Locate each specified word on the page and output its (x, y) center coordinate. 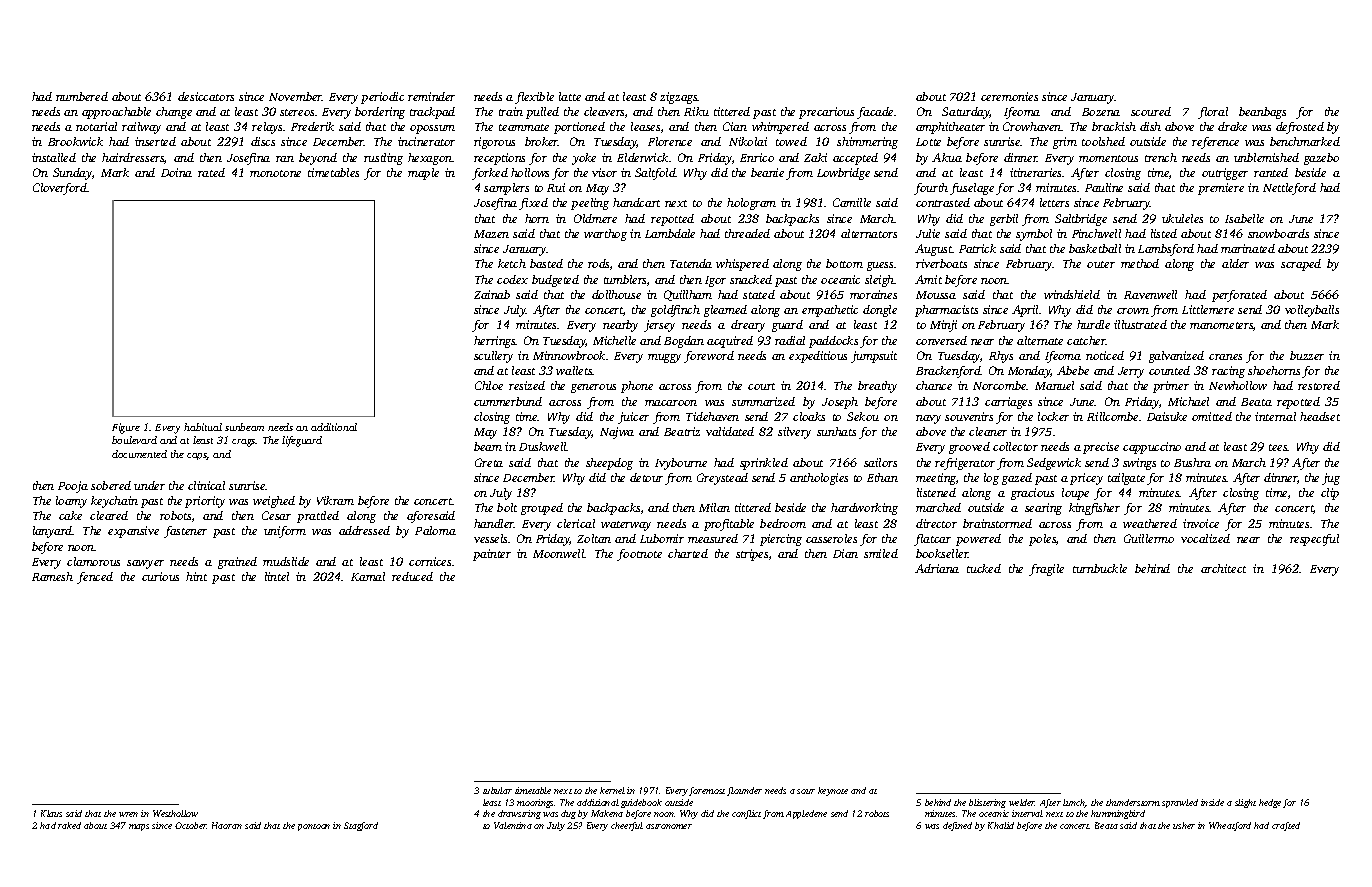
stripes (752, 555)
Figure (126, 428)
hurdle (1093, 324)
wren (128, 814)
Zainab (492, 294)
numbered (82, 96)
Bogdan (684, 342)
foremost (707, 791)
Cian (735, 126)
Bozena (1101, 112)
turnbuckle (1100, 568)
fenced (95, 578)
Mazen (491, 234)
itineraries (1035, 172)
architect (1223, 568)
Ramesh (52, 576)
